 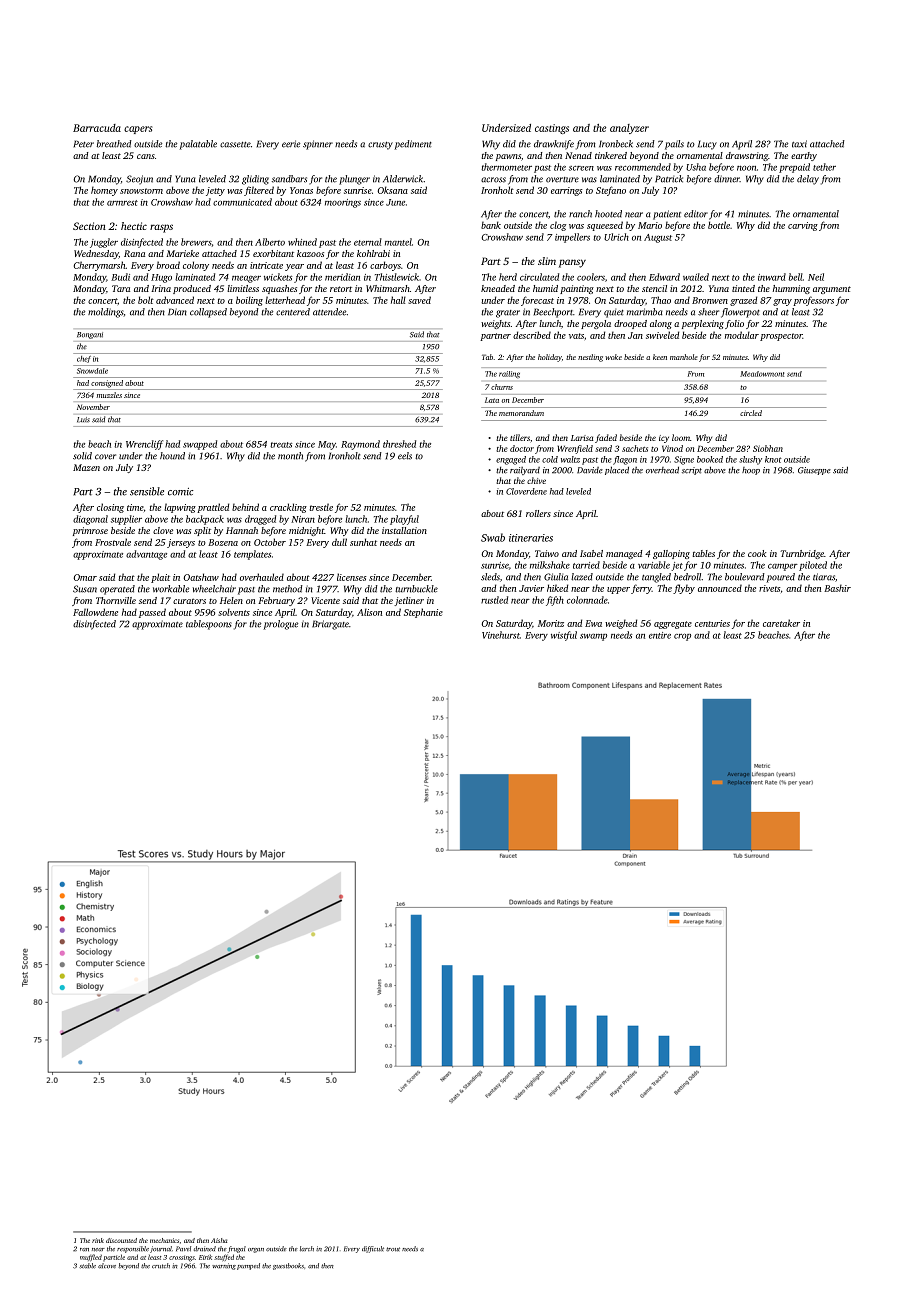 I want to click on Briargate, so click(x=330, y=625).
